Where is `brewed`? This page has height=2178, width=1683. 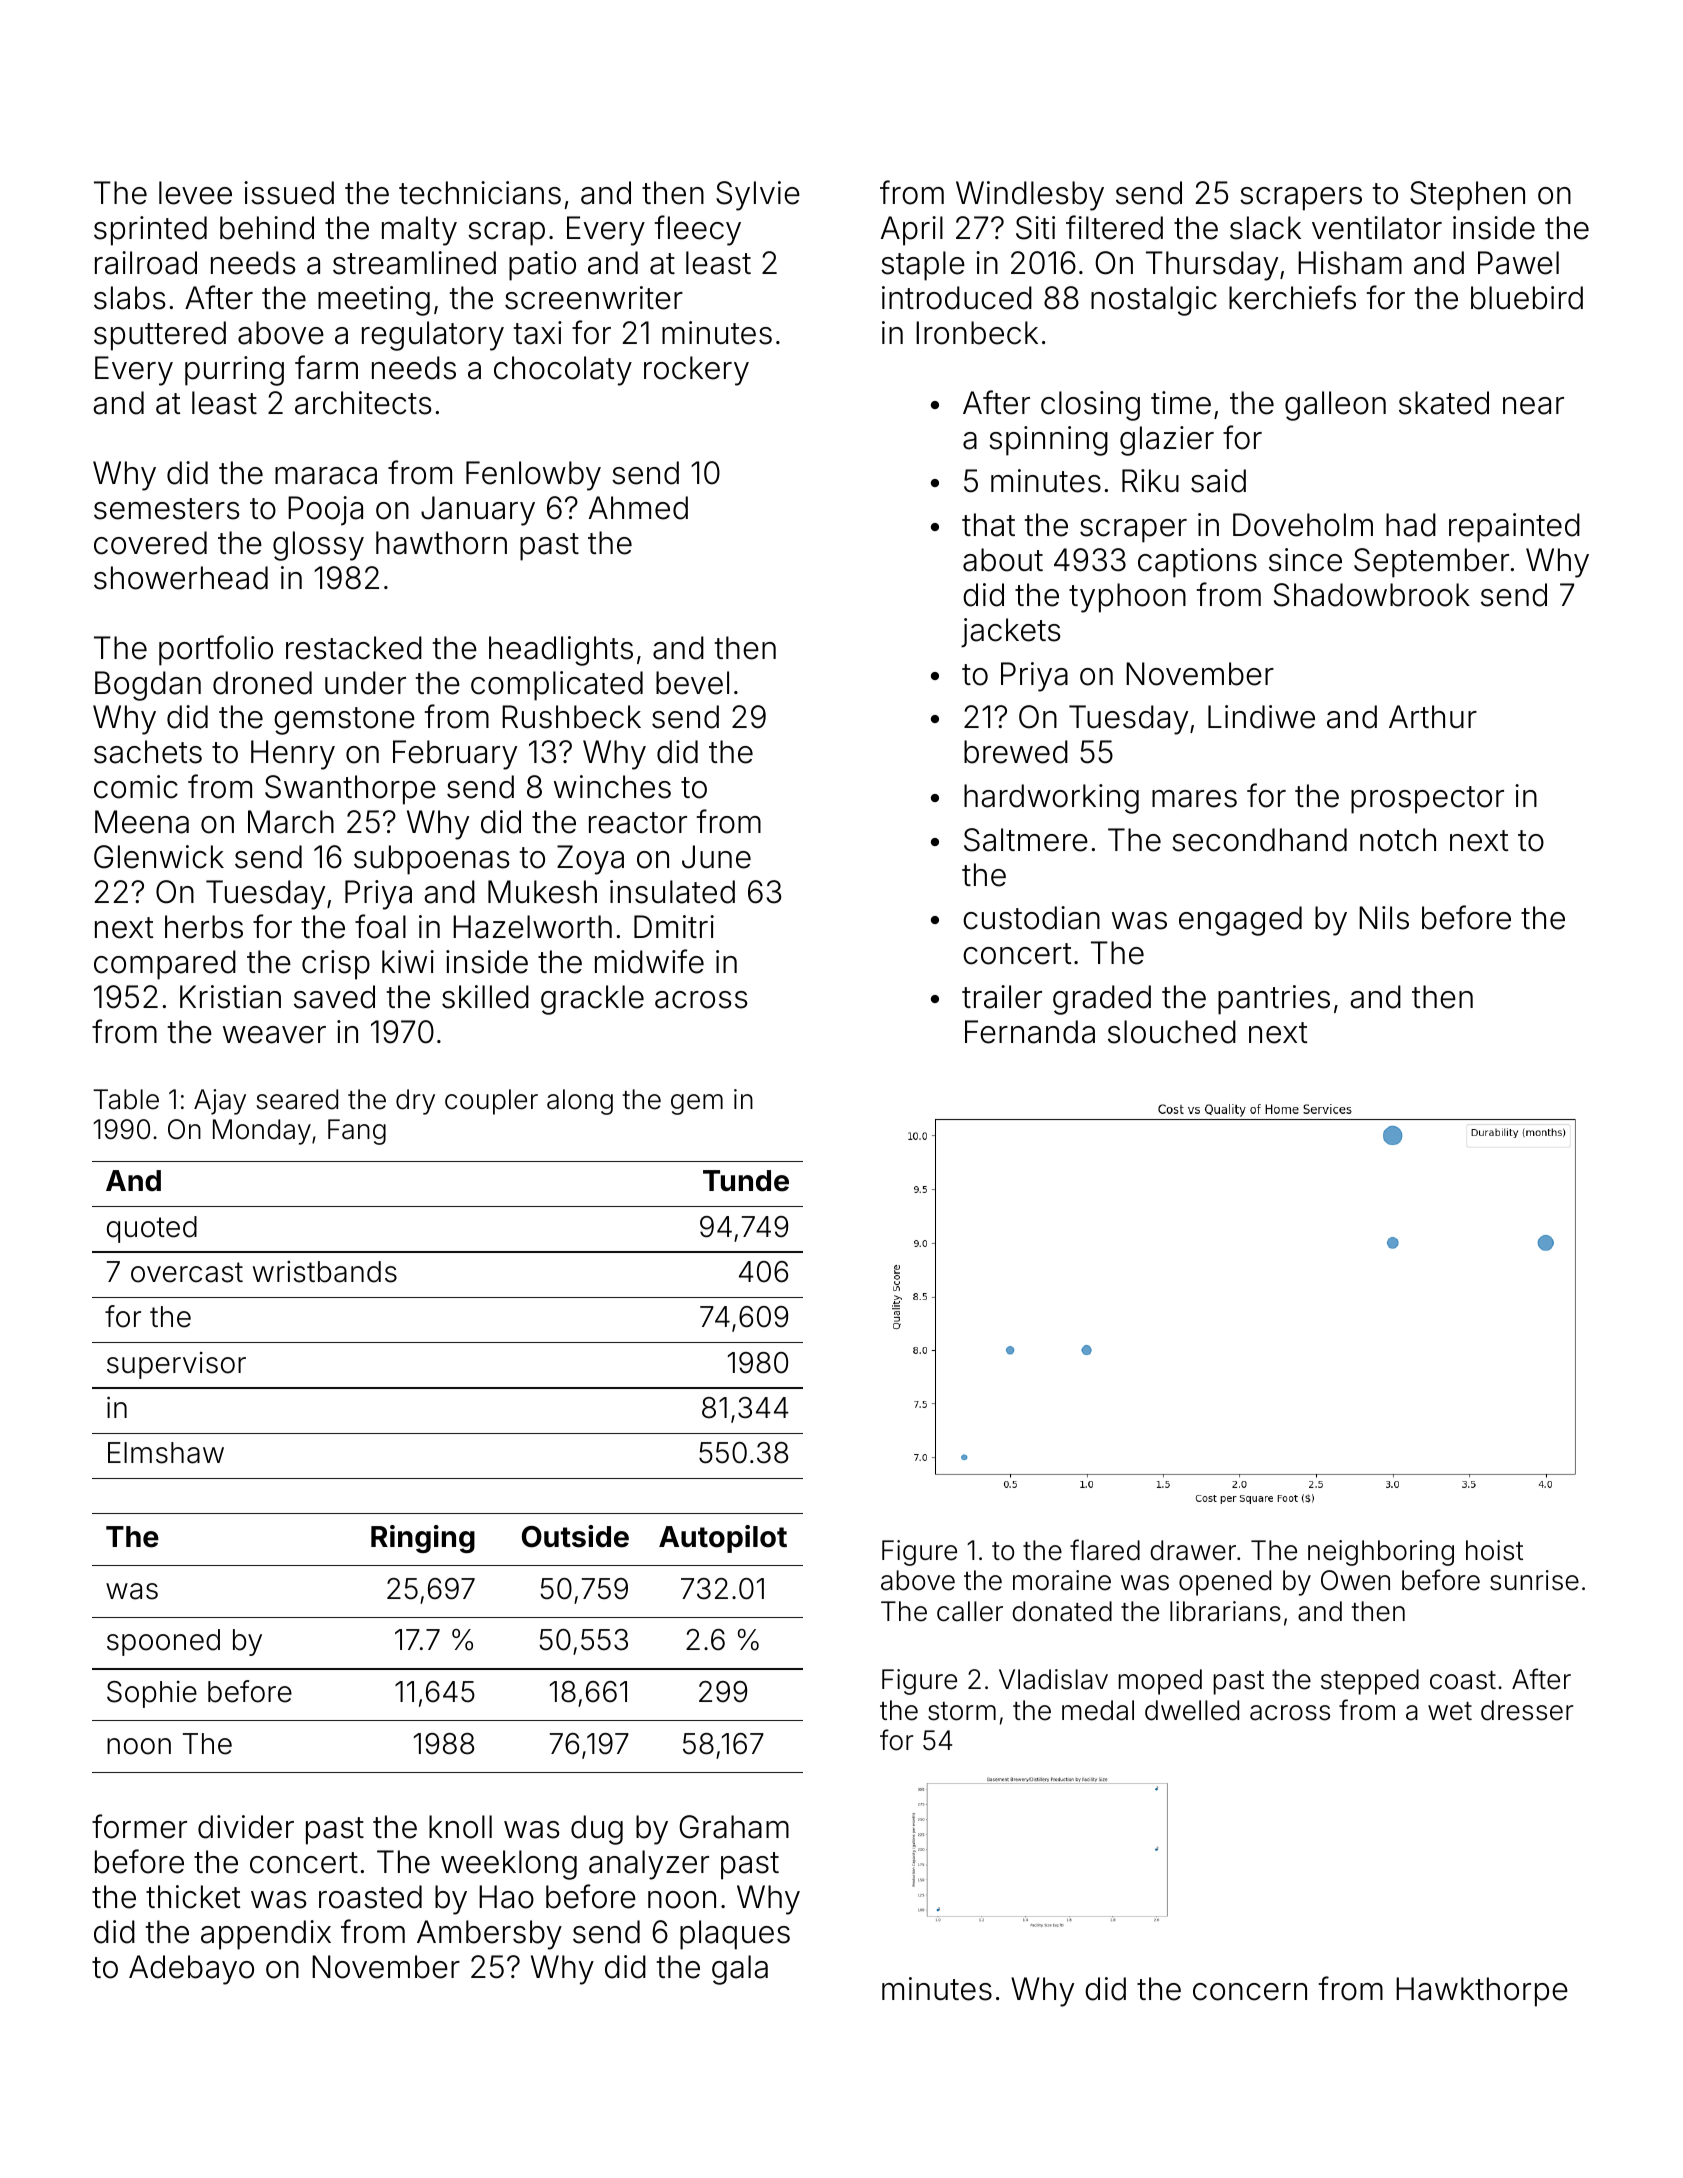 brewed is located at coordinates (1016, 752).
